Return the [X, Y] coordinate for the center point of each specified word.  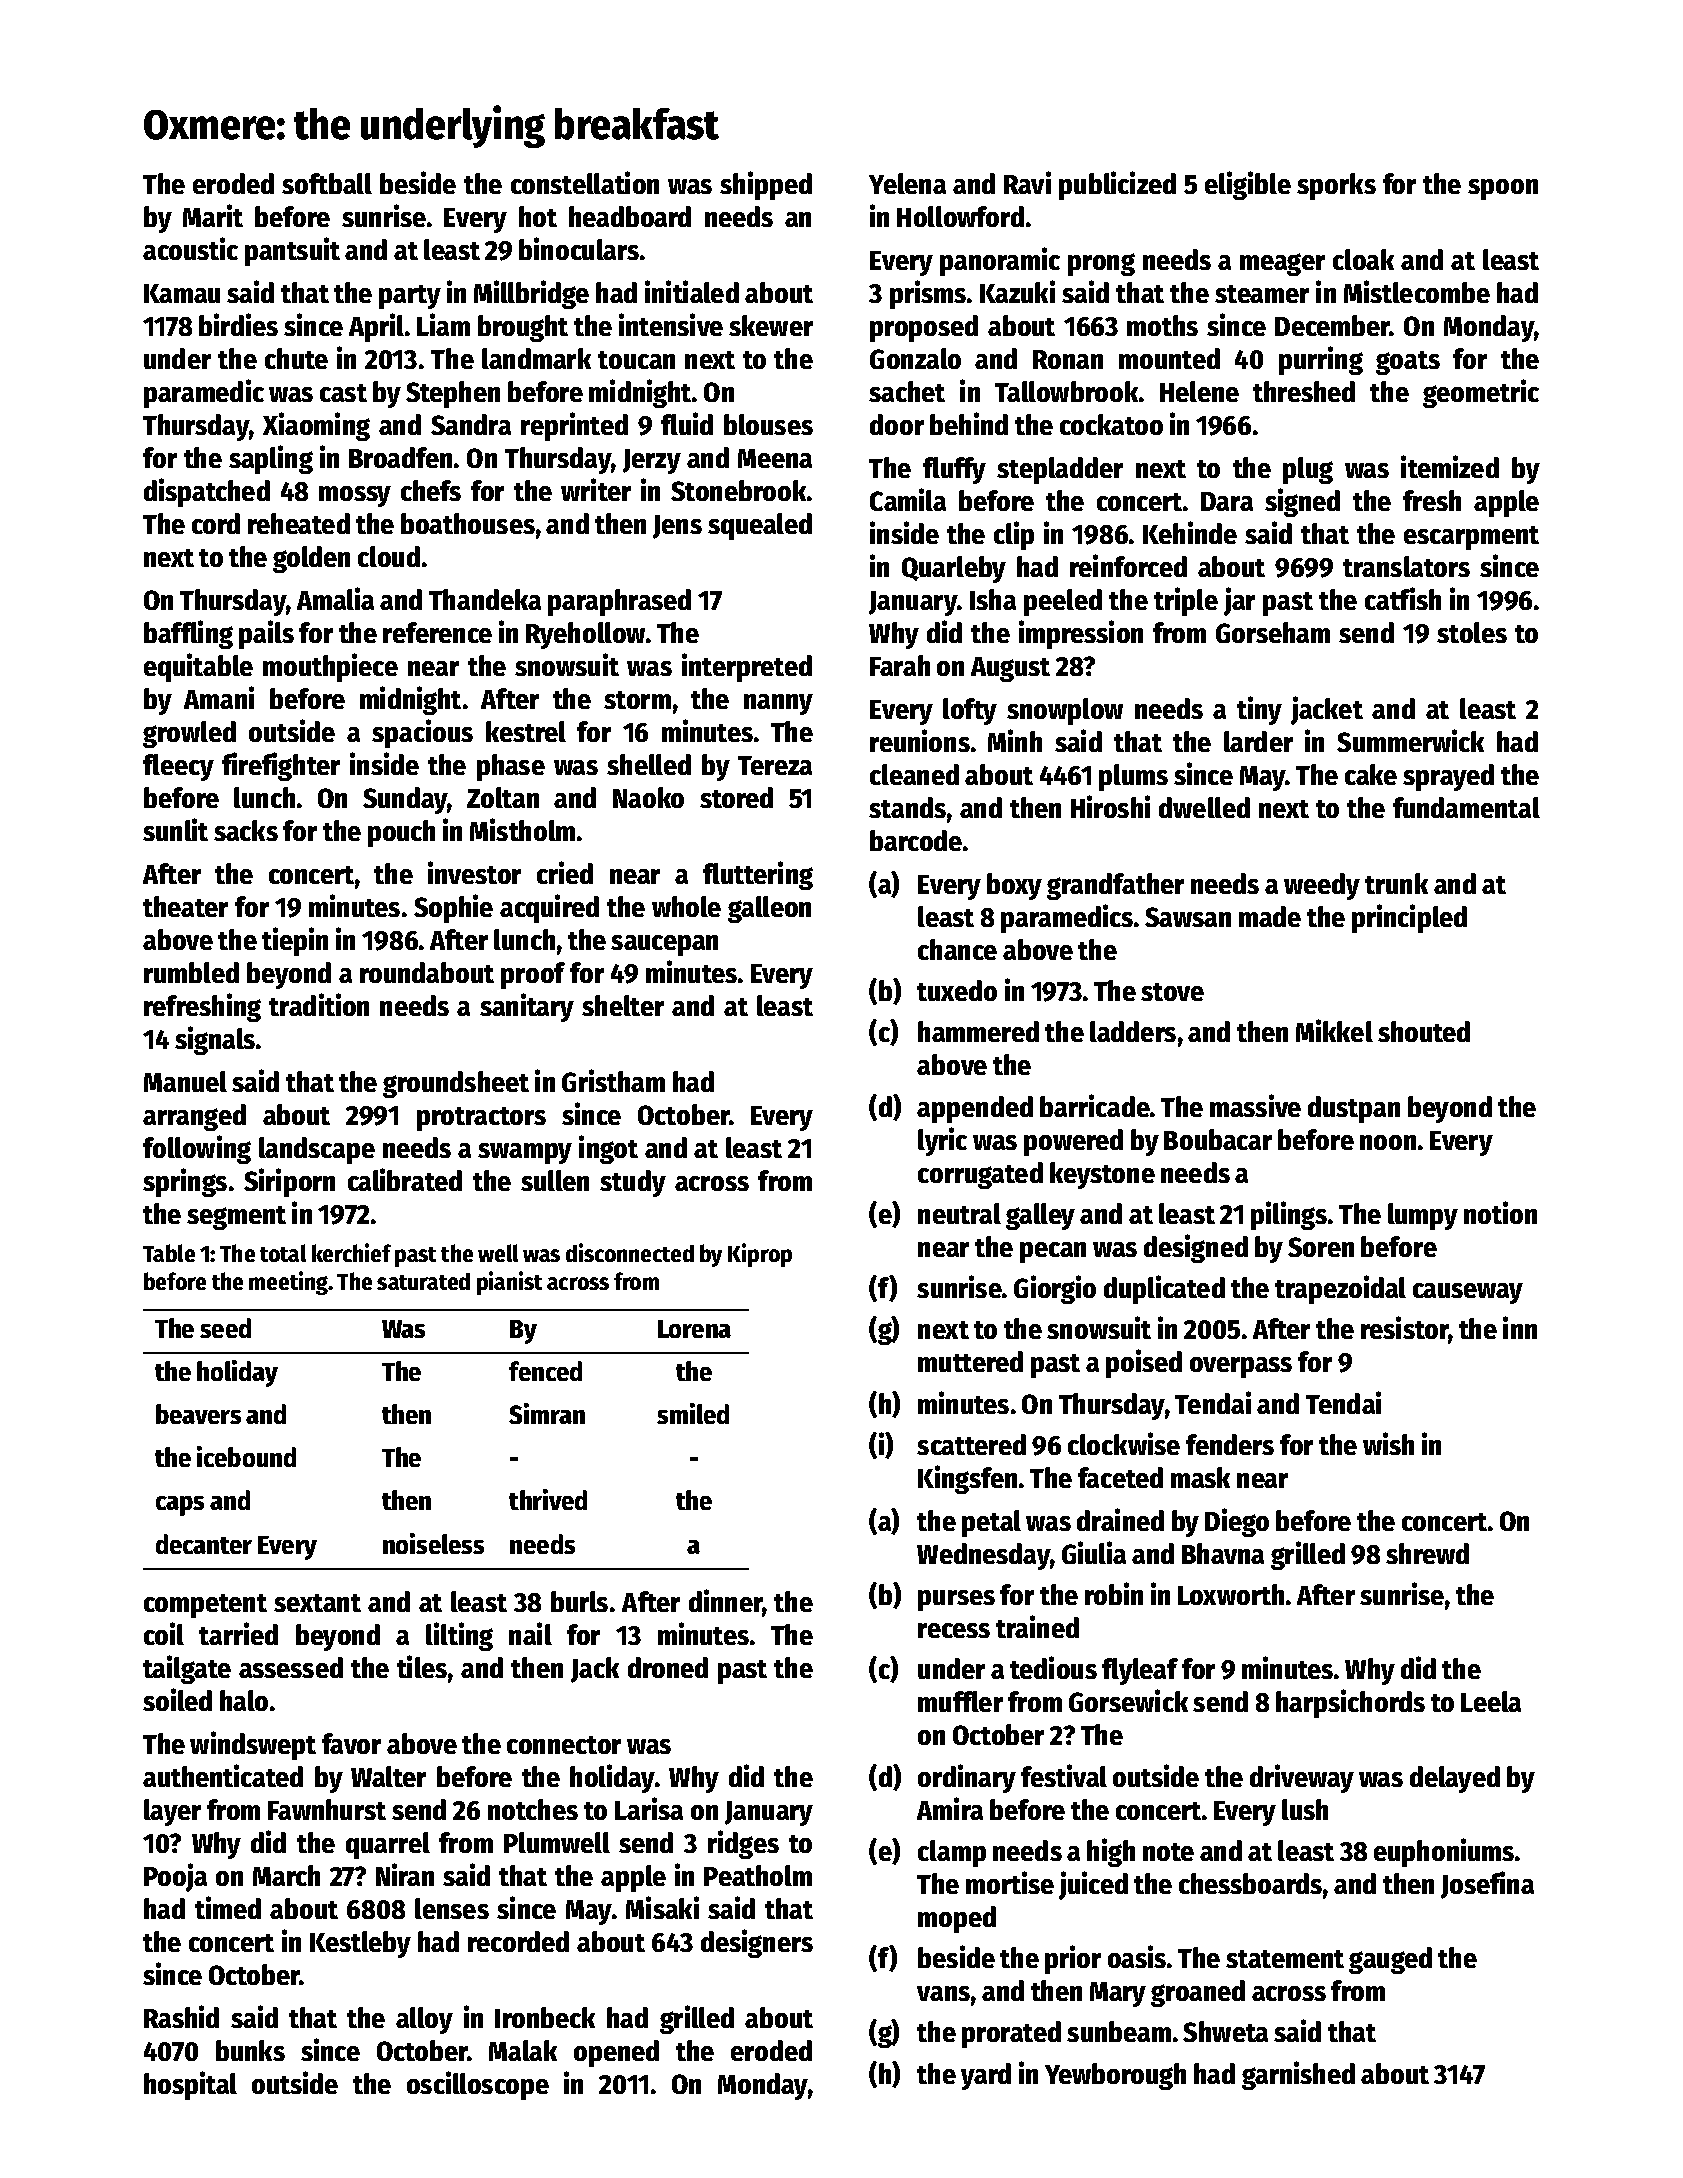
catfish [1403, 598]
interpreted [747, 667]
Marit [213, 215]
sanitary [527, 1007]
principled [1409, 918]
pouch [401, 833]
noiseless [433, 1543]
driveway [1302, 1778]
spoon [1503, 189]
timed [228, 1907]
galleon [769, 909]
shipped [766, 185]
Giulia [1094, 1552]
